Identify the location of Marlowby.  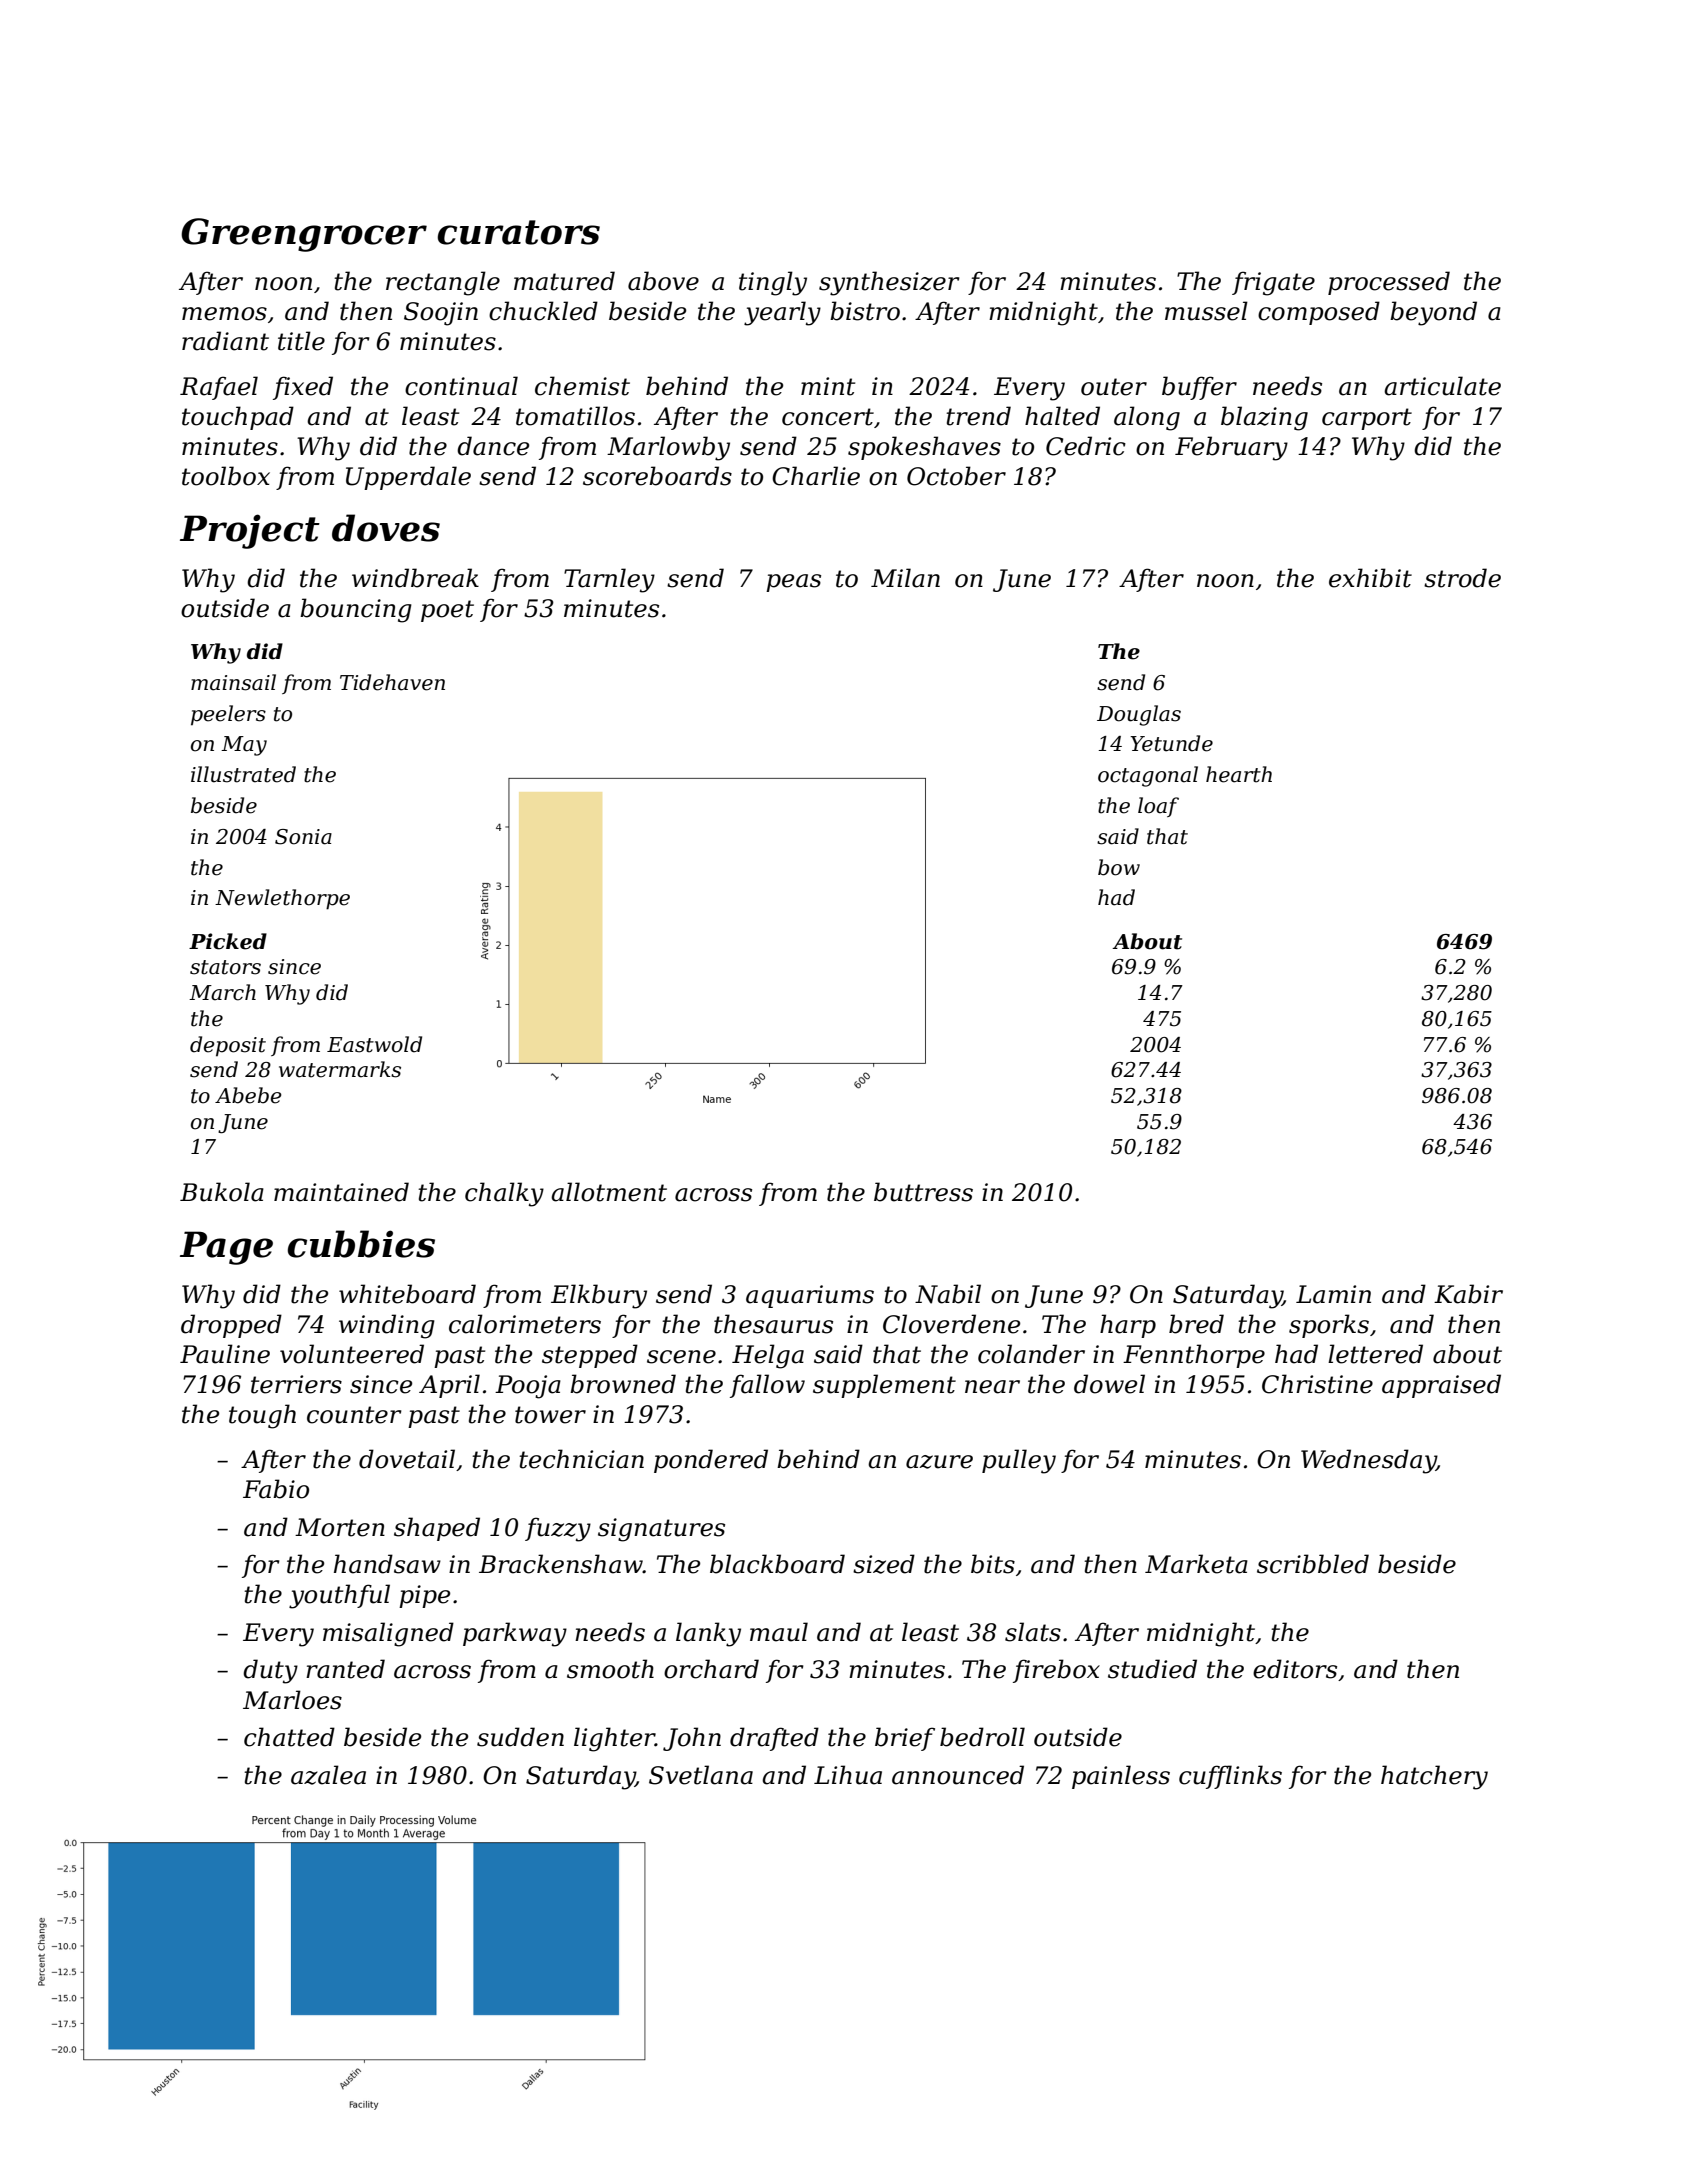
(668, 448).
